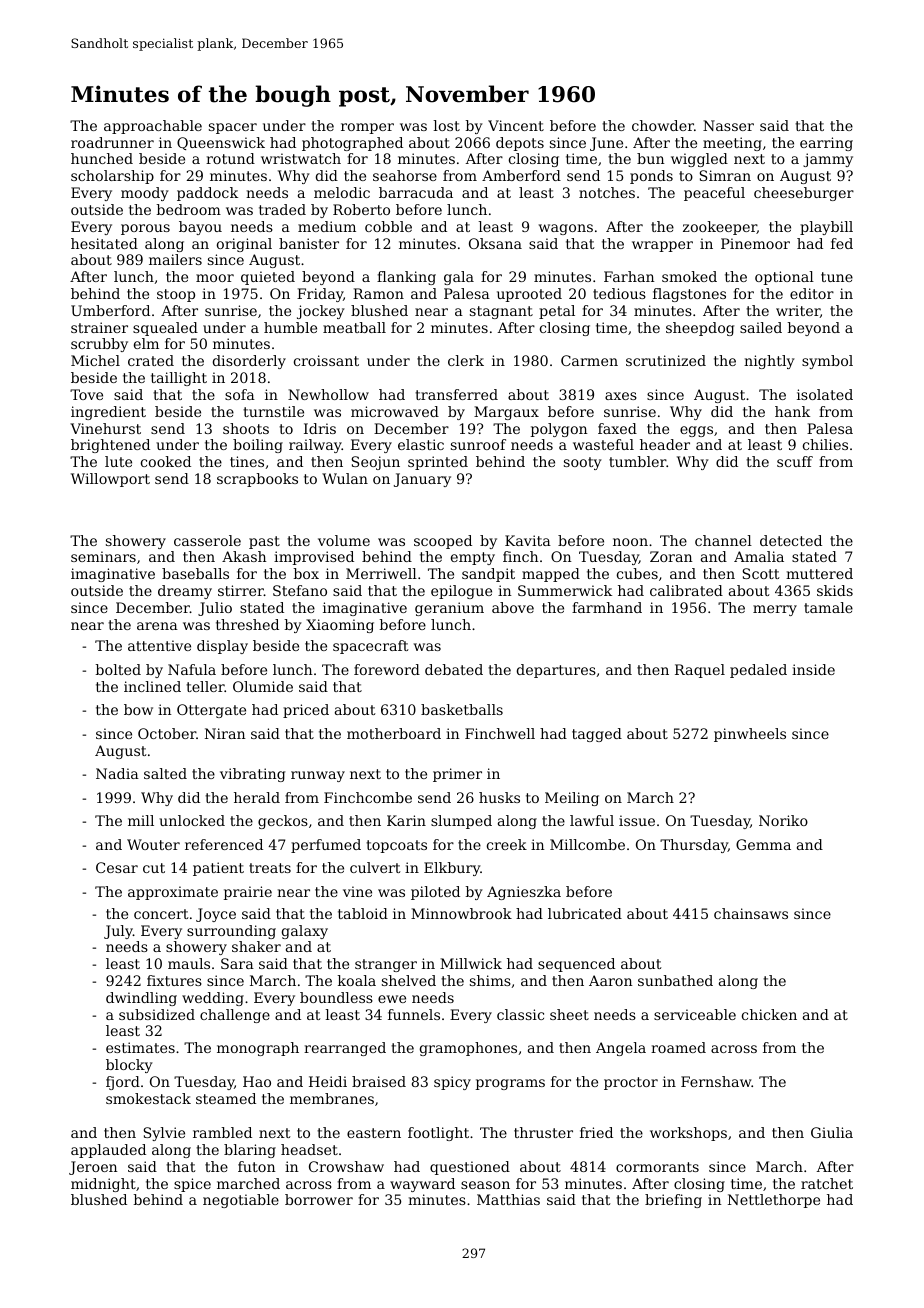 Image resolution: width=924 pixels, height=1308 pixels. Describe the element at coordinates (270, 868) in the image. I see `treats` at that location.
